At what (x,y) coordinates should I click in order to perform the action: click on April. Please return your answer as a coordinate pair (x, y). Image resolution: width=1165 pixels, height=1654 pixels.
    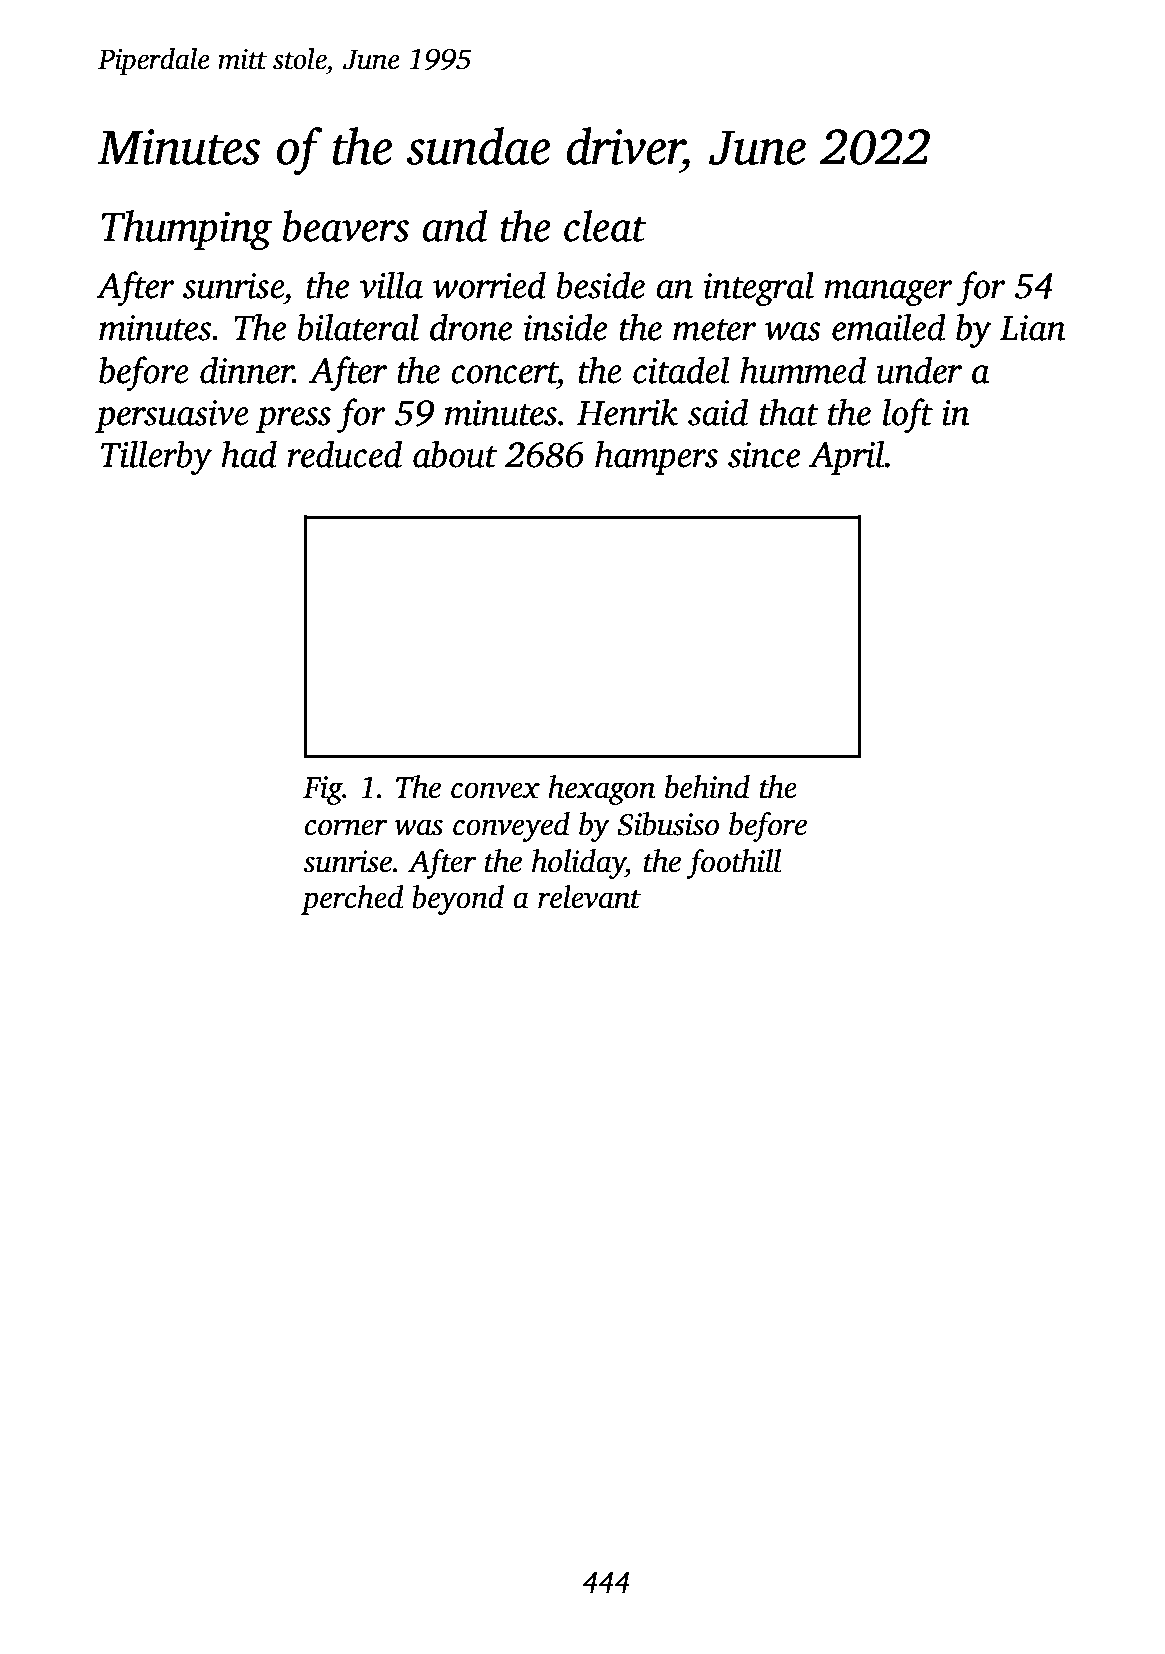
    Looking at the image, I should click on (847, 457).
